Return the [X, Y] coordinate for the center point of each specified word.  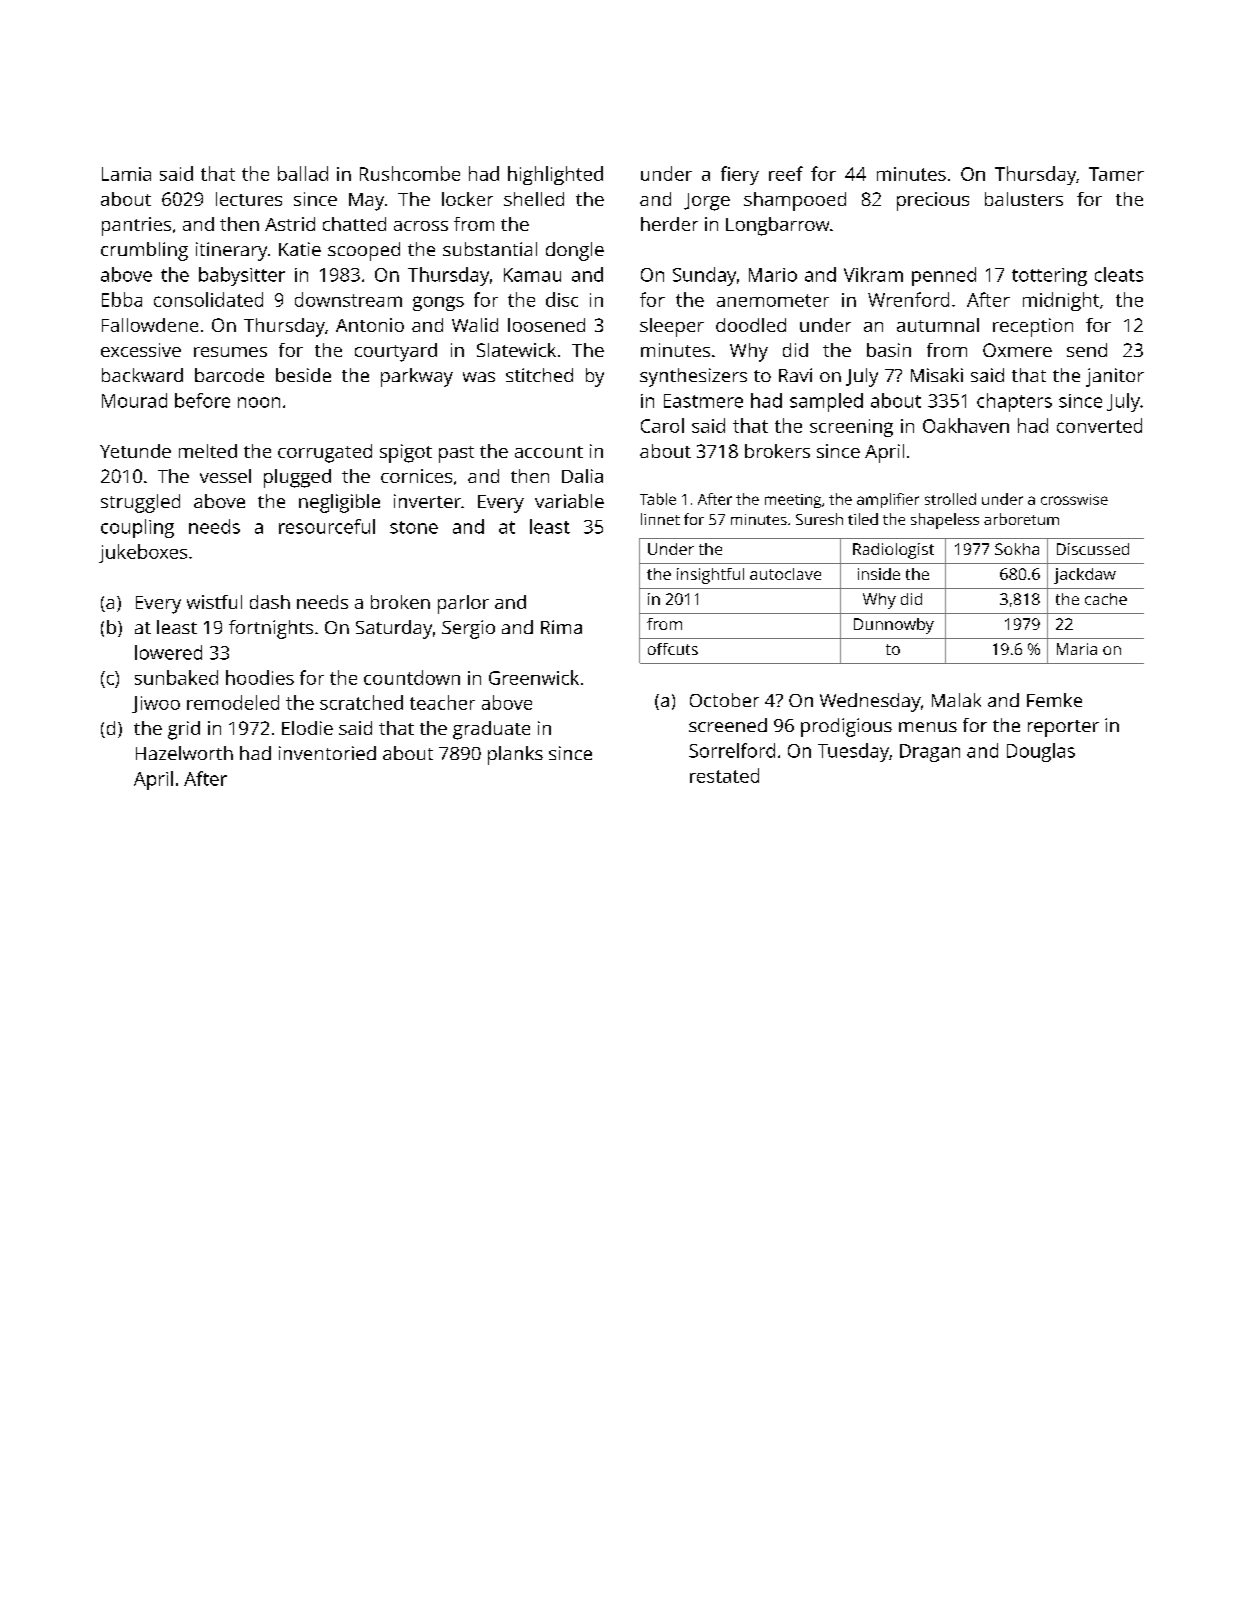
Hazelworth [184, 753]
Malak [956, 700]
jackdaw [1085, 576]
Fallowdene [150, 325]
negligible [339, 503]
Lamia [126, 174]
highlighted [555, 175]
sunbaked [176, 677]
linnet [660, 519]
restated [724, 775]
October [724, 700]
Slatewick [516, 350]
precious [933, 201]
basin [889, 350]
